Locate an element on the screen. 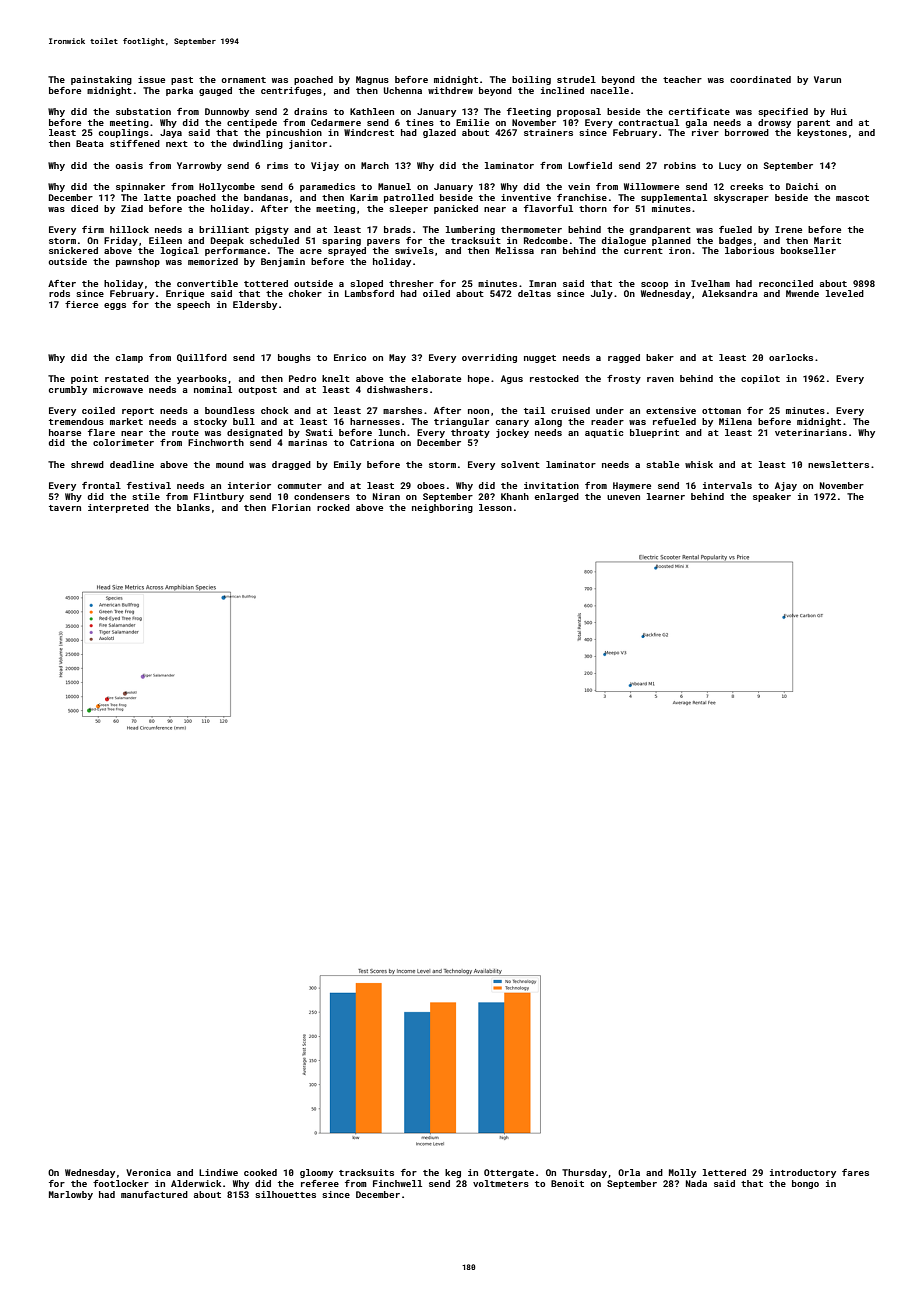 Image resolution: width=924 pixels, height=1308 pixels. glazed is located at coordinates (439, 133).
